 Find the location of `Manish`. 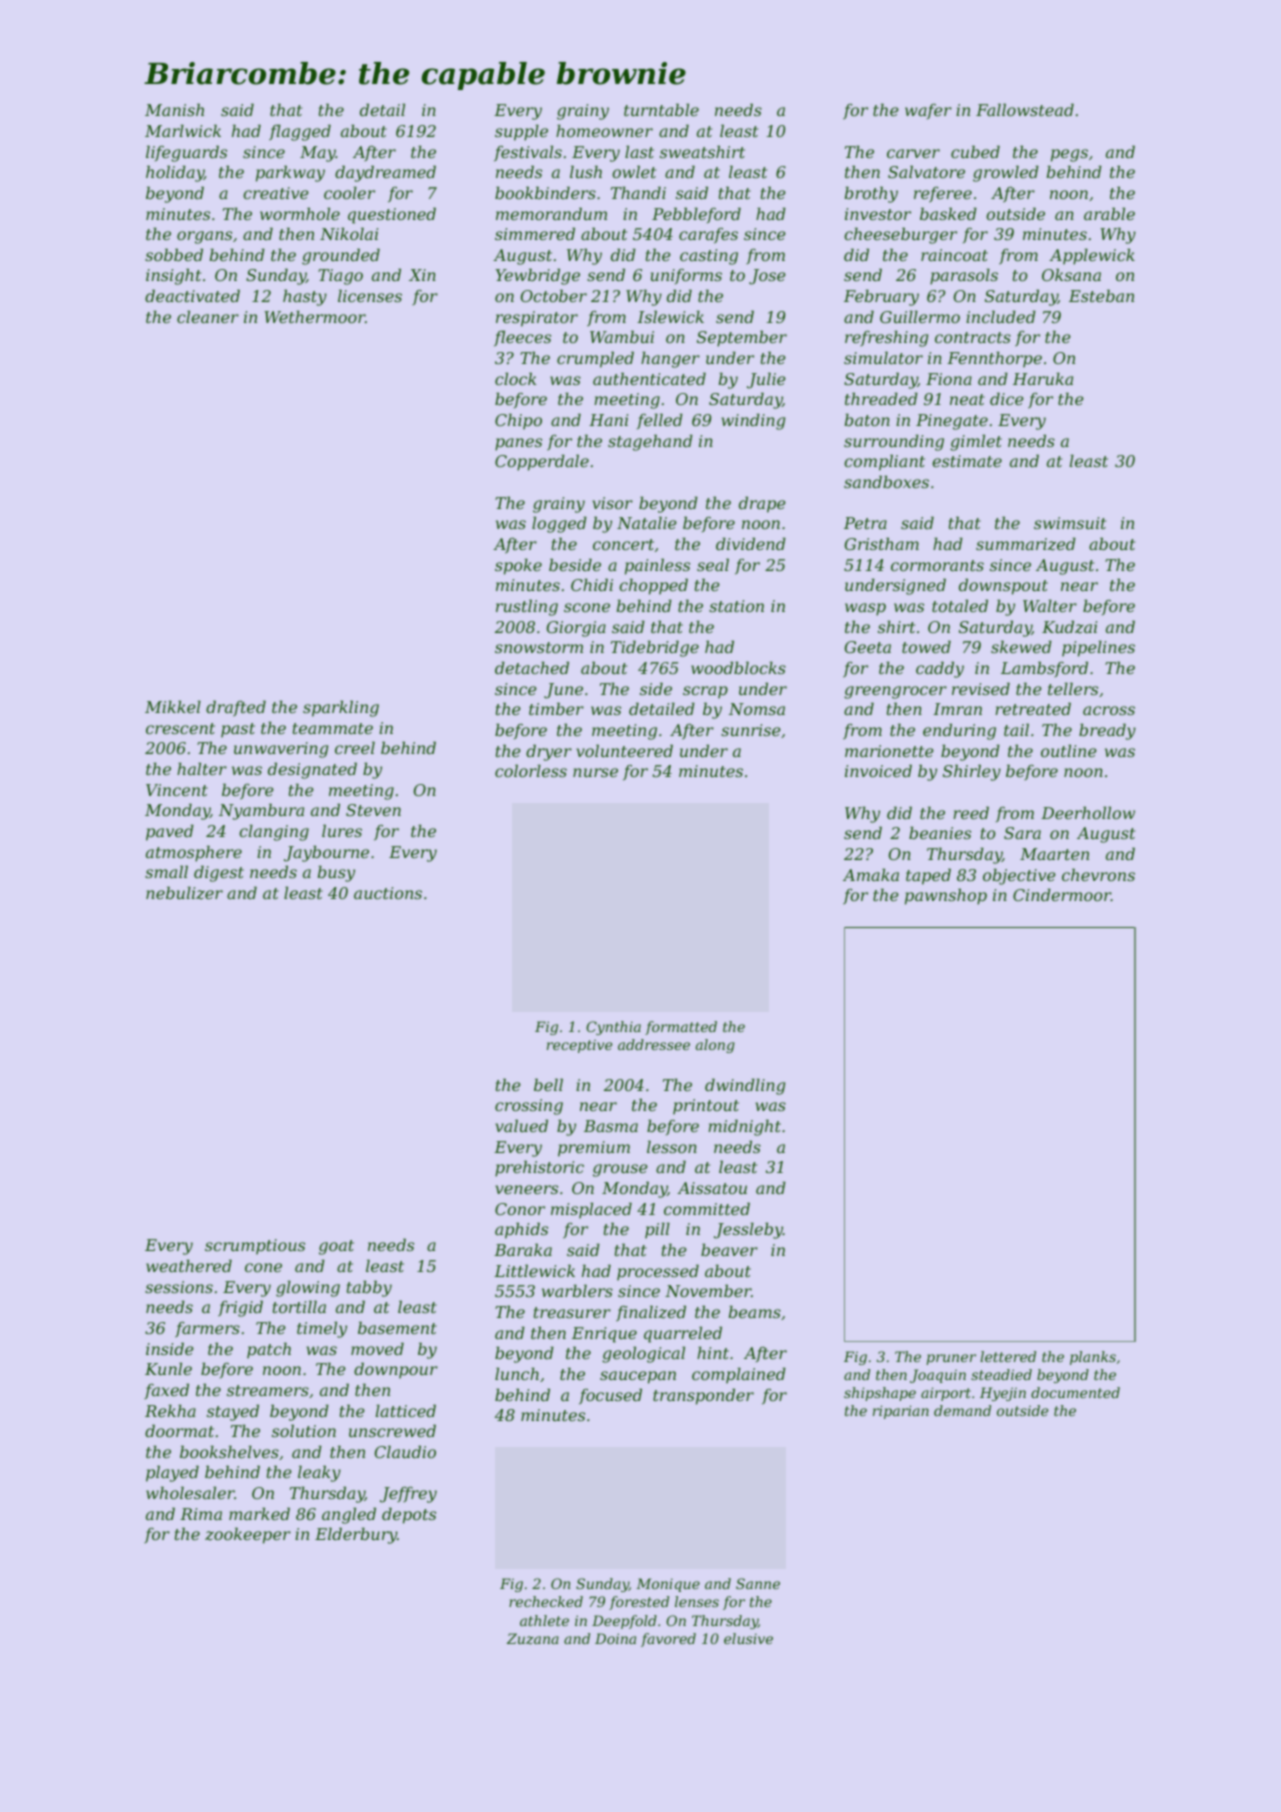

Manish is located at coordinates (174, 109).
